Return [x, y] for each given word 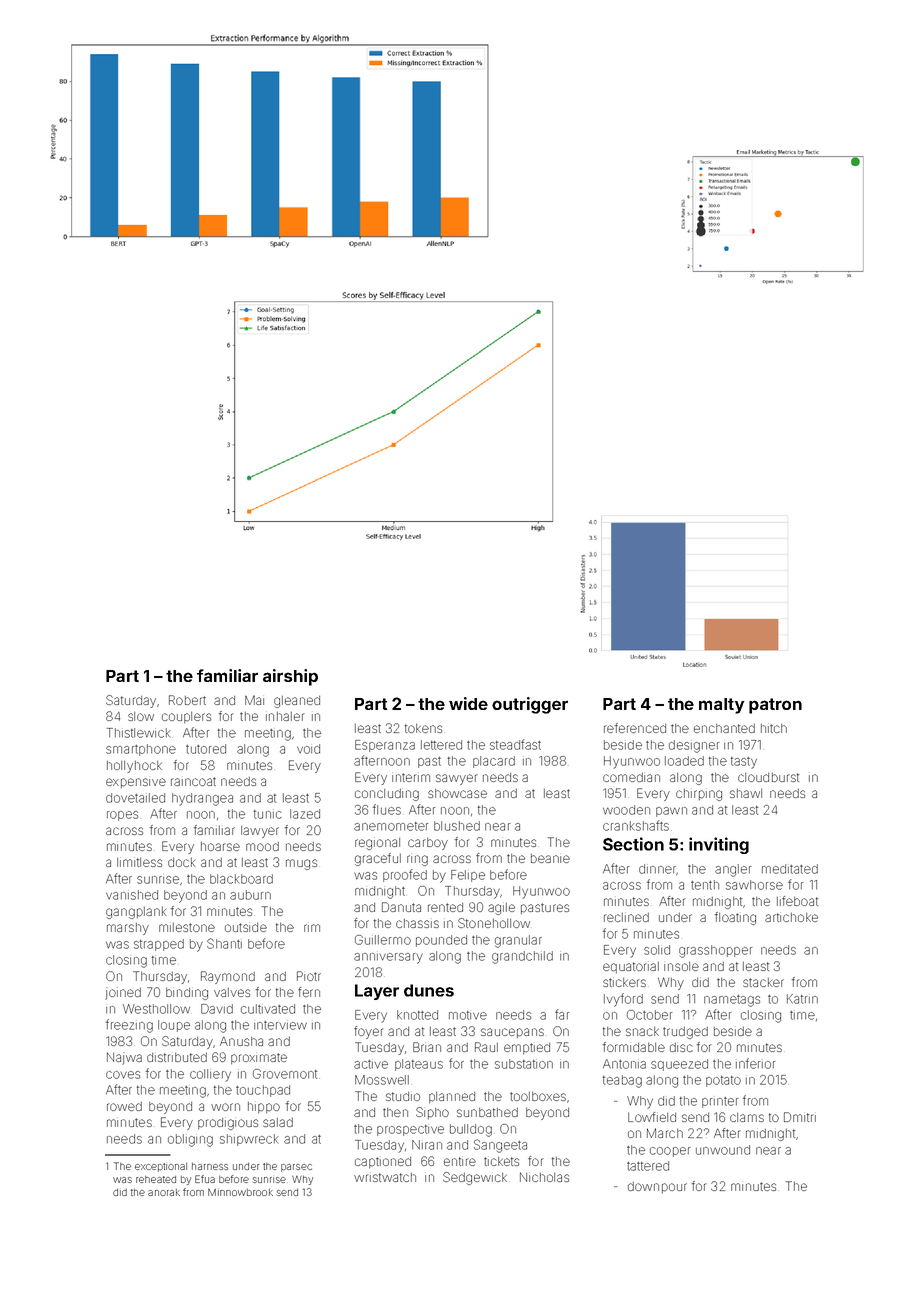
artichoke [791, 917]
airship [290, 677]
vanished [132, 895]
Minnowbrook [240, 1192]
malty [722, 706]
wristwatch [385, 1177]
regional [377, 844]
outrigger [530, 705]
